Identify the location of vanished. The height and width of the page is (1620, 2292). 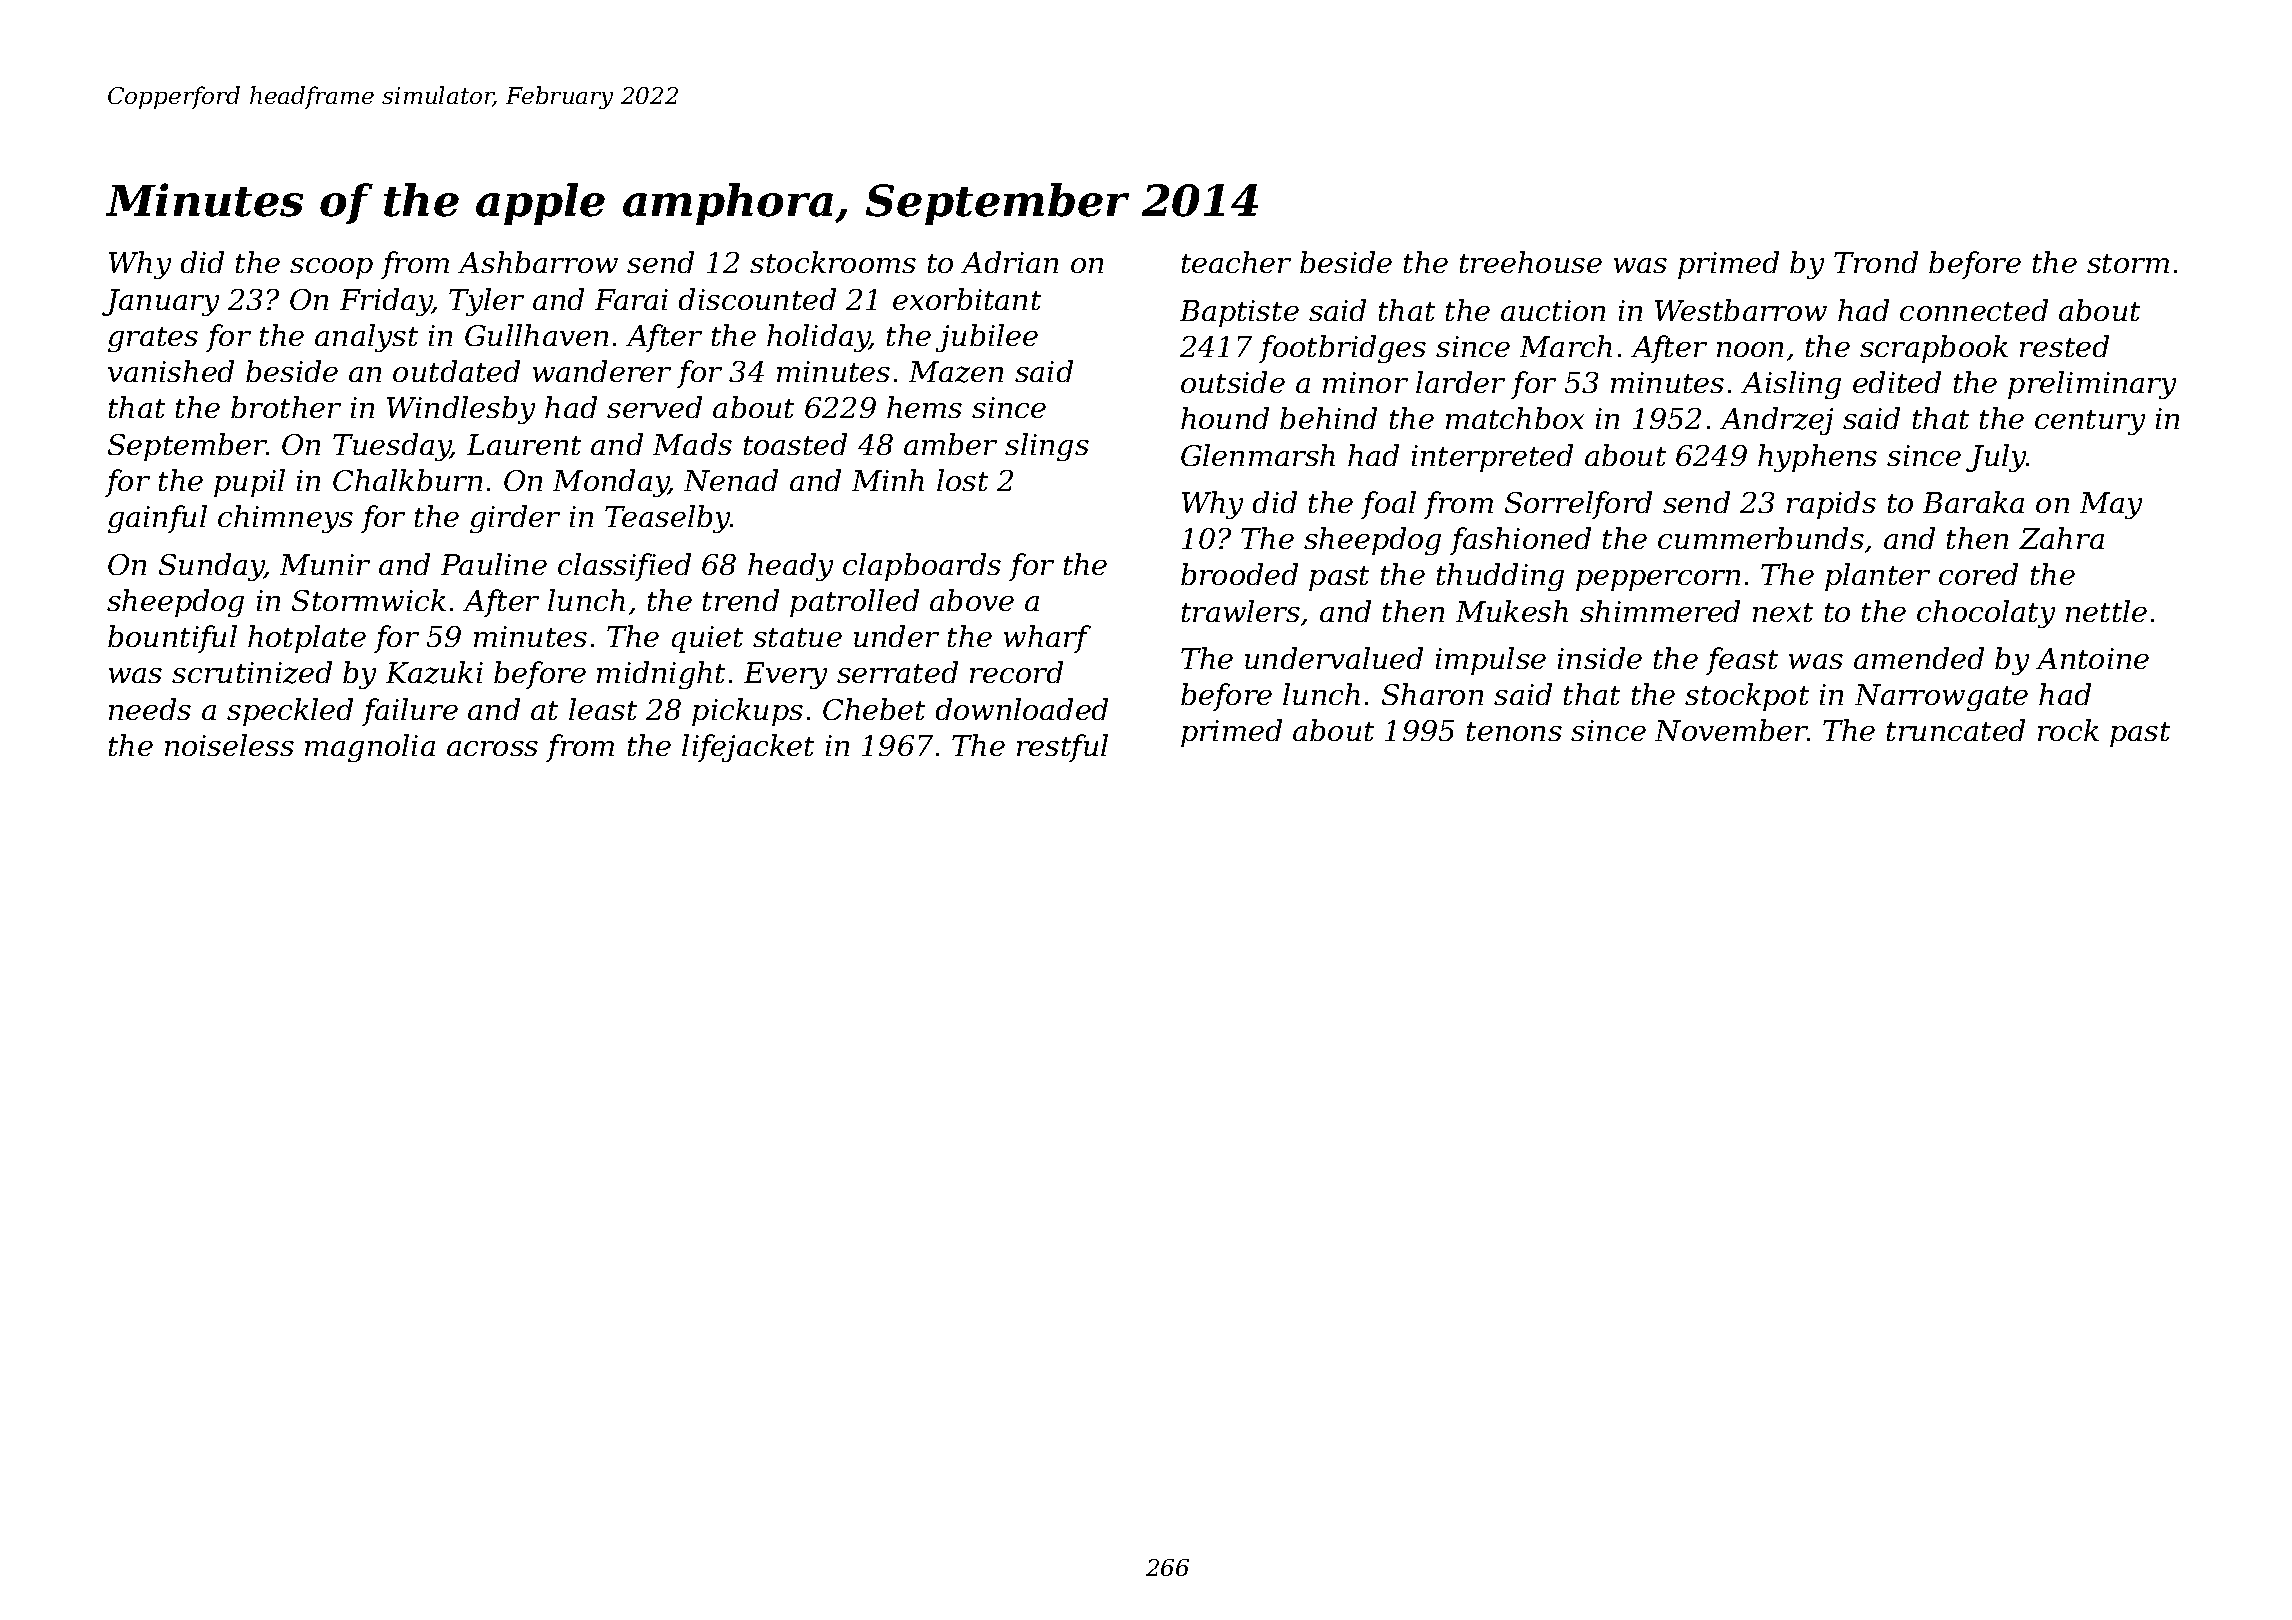
(171, 371).
